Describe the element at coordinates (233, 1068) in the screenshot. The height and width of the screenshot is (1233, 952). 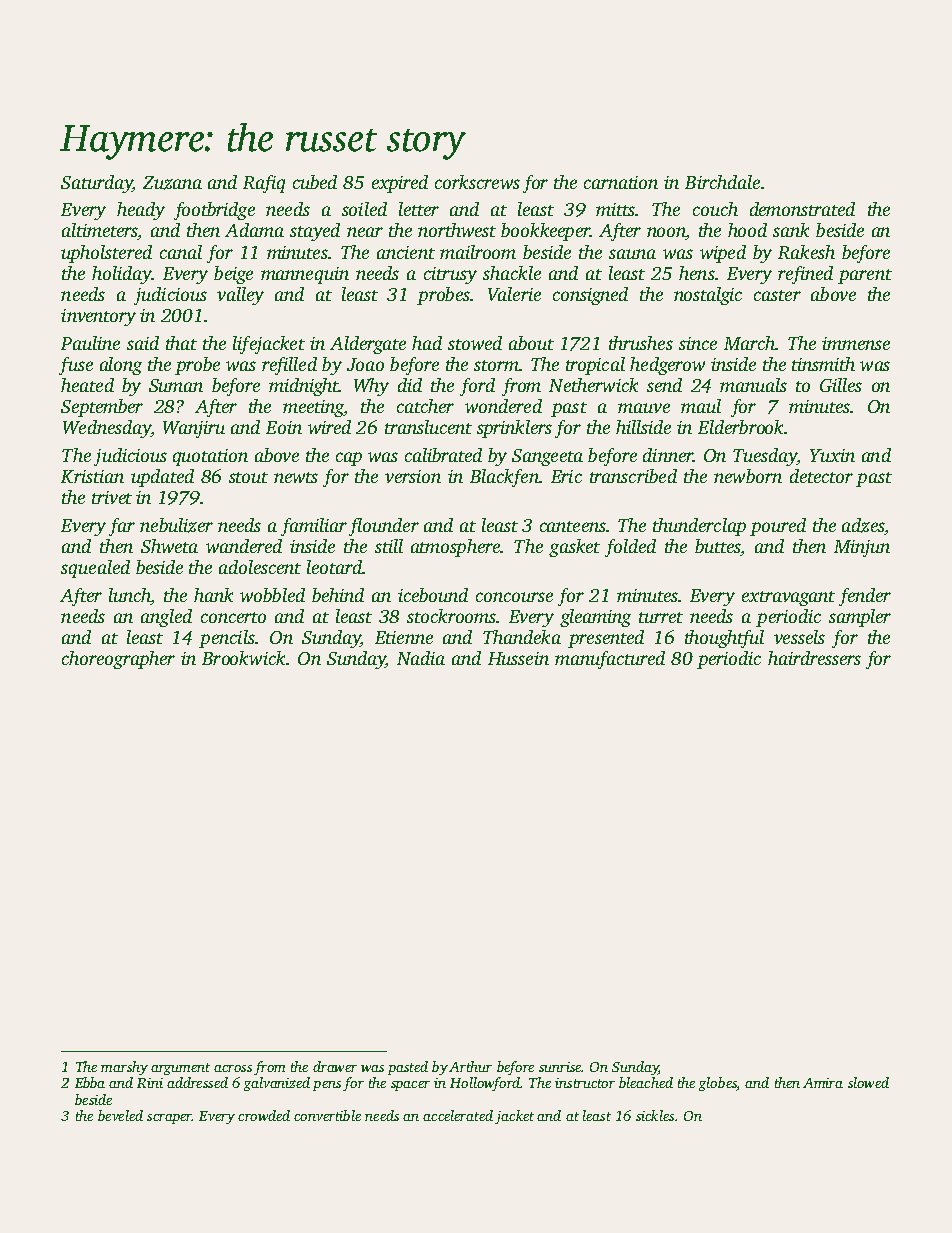
I see `across` at that location.
